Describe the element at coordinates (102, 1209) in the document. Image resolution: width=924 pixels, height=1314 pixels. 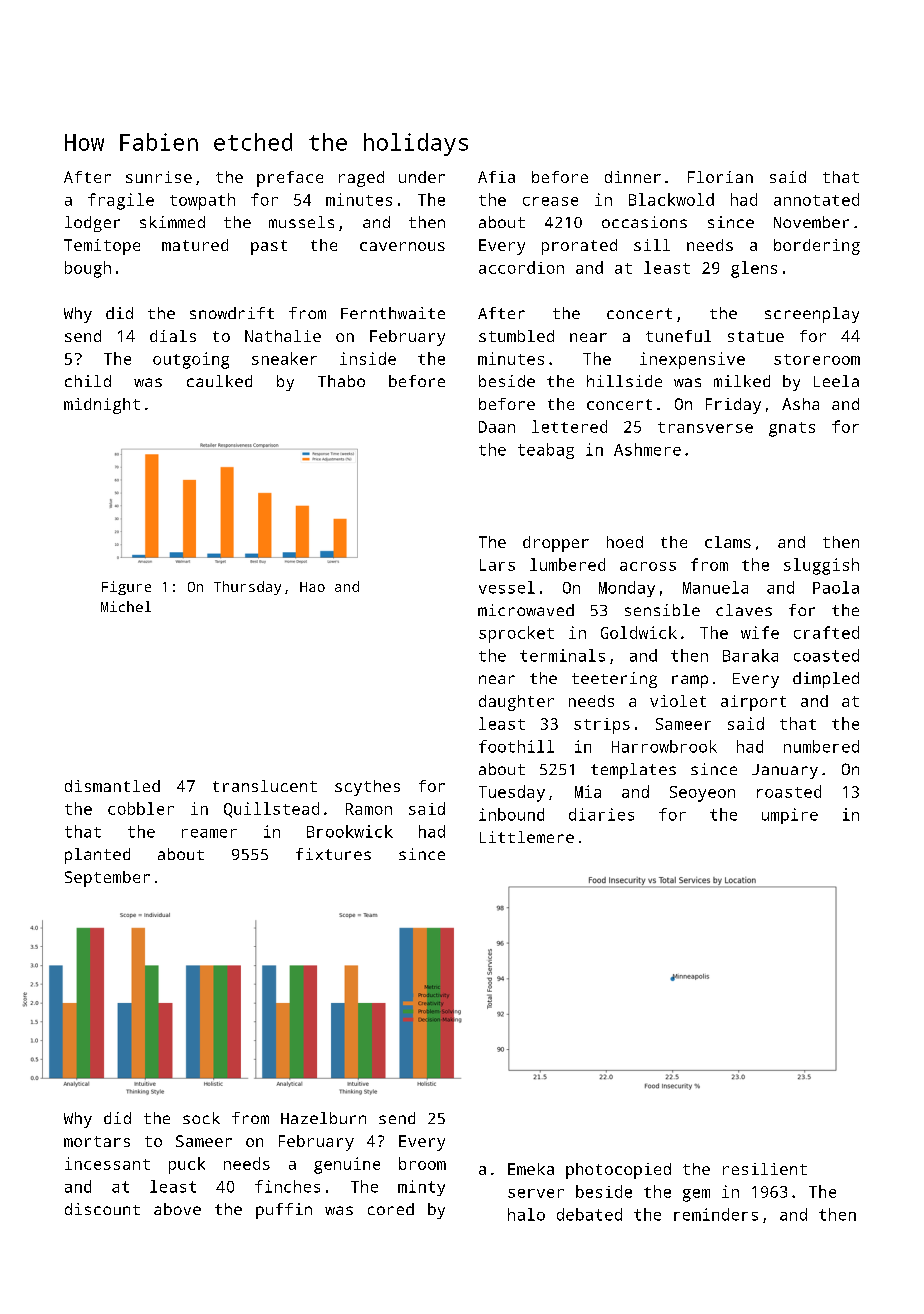
I see `discount` at that location.
